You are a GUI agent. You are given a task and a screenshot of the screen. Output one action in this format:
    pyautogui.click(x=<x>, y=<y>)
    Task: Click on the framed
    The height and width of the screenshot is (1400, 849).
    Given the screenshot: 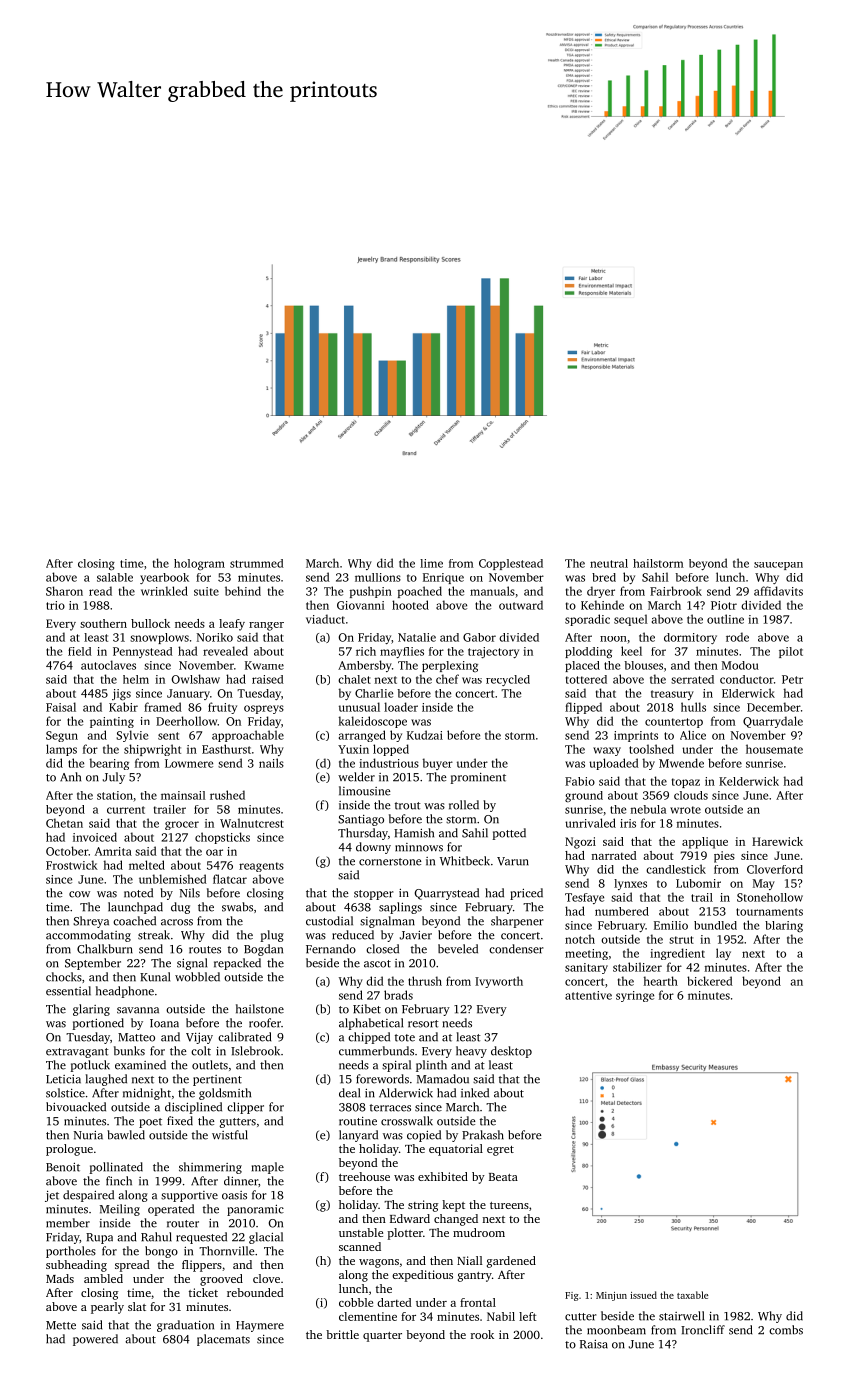 What is the action you would take?
    pyautogui.click(x=163, y=707)
